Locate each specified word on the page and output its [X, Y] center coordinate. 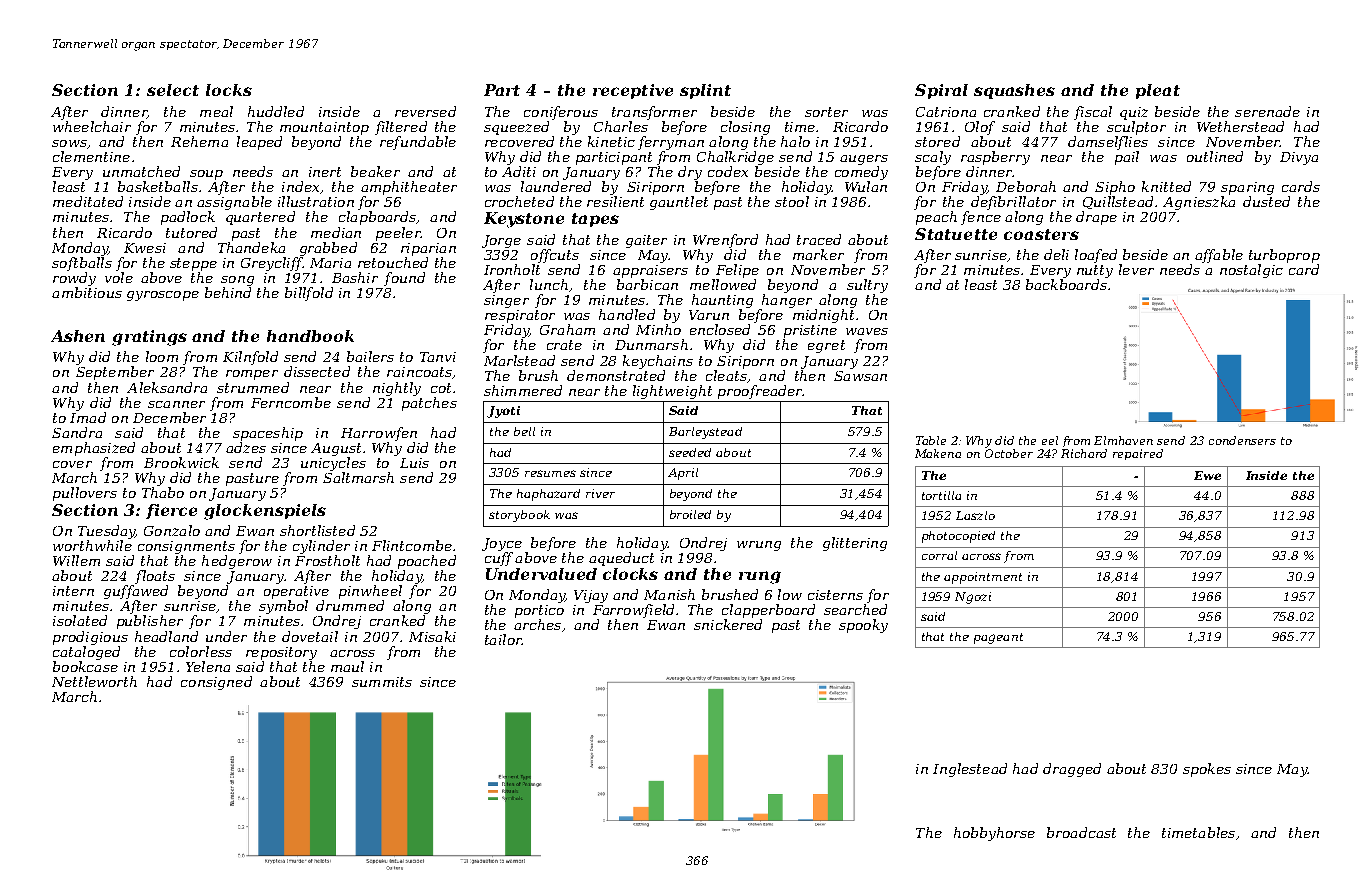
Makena [938, 453]
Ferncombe [291, 402]
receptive [633, 91]
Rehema [199, 141]
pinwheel [370, 592]
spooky [863, 626]
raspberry [995, 158]
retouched [393, 262]
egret [826, 346]
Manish [669, 594]
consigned [216, 683]
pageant [998, 638]
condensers [1242, 440]
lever [1136, 269]
